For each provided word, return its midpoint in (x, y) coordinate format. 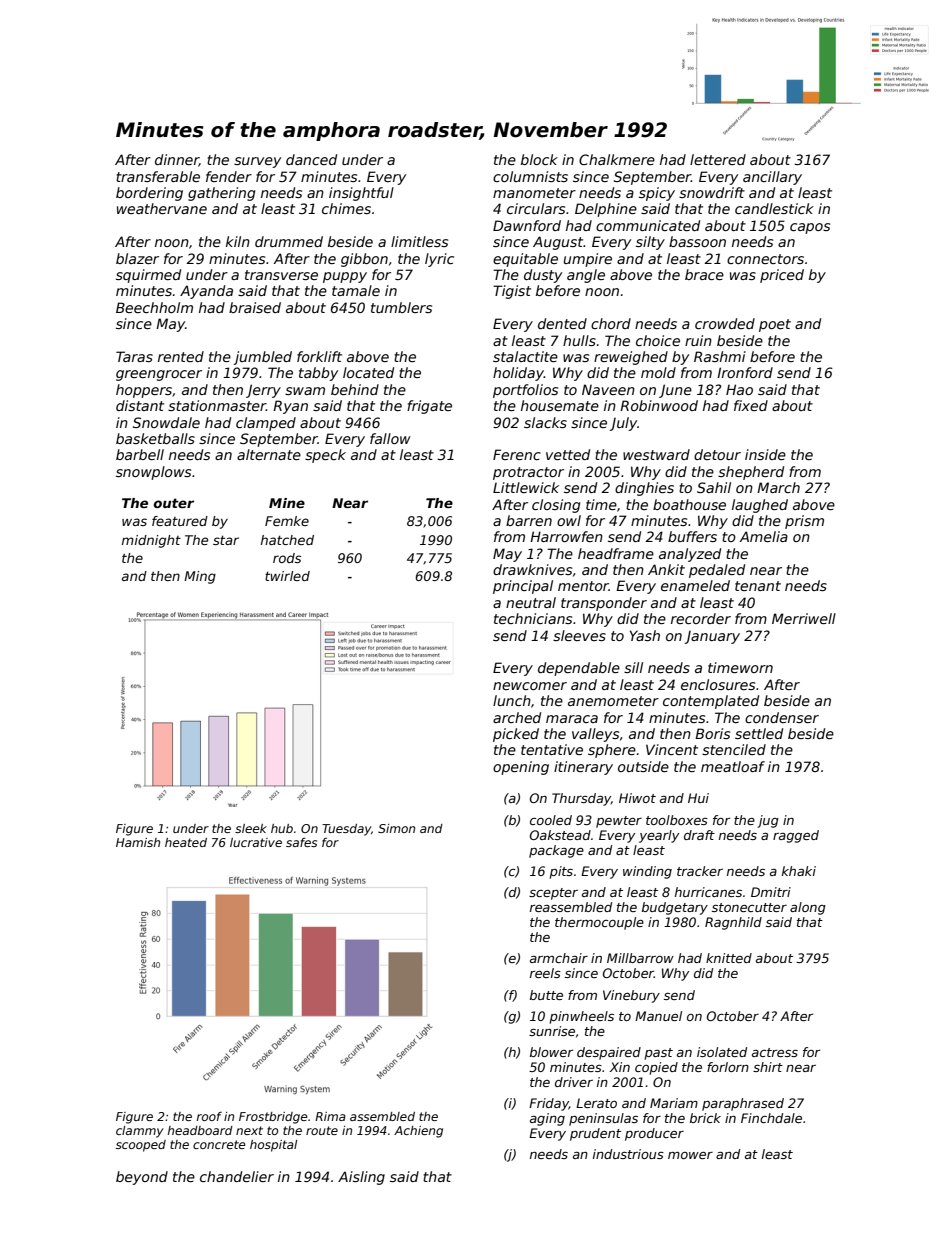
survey (257, 162)
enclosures (718, 684)
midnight (151, 541)
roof (209, 1116)
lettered (718, 159)
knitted (729, 958)
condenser (782, 717)
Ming (200, 577)
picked (516, 735)
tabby (318, 374)
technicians (533, 618)
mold (658, 372)
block (539, 159)
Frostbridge (273, 1118)
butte (546, 995)
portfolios (525, 391)
